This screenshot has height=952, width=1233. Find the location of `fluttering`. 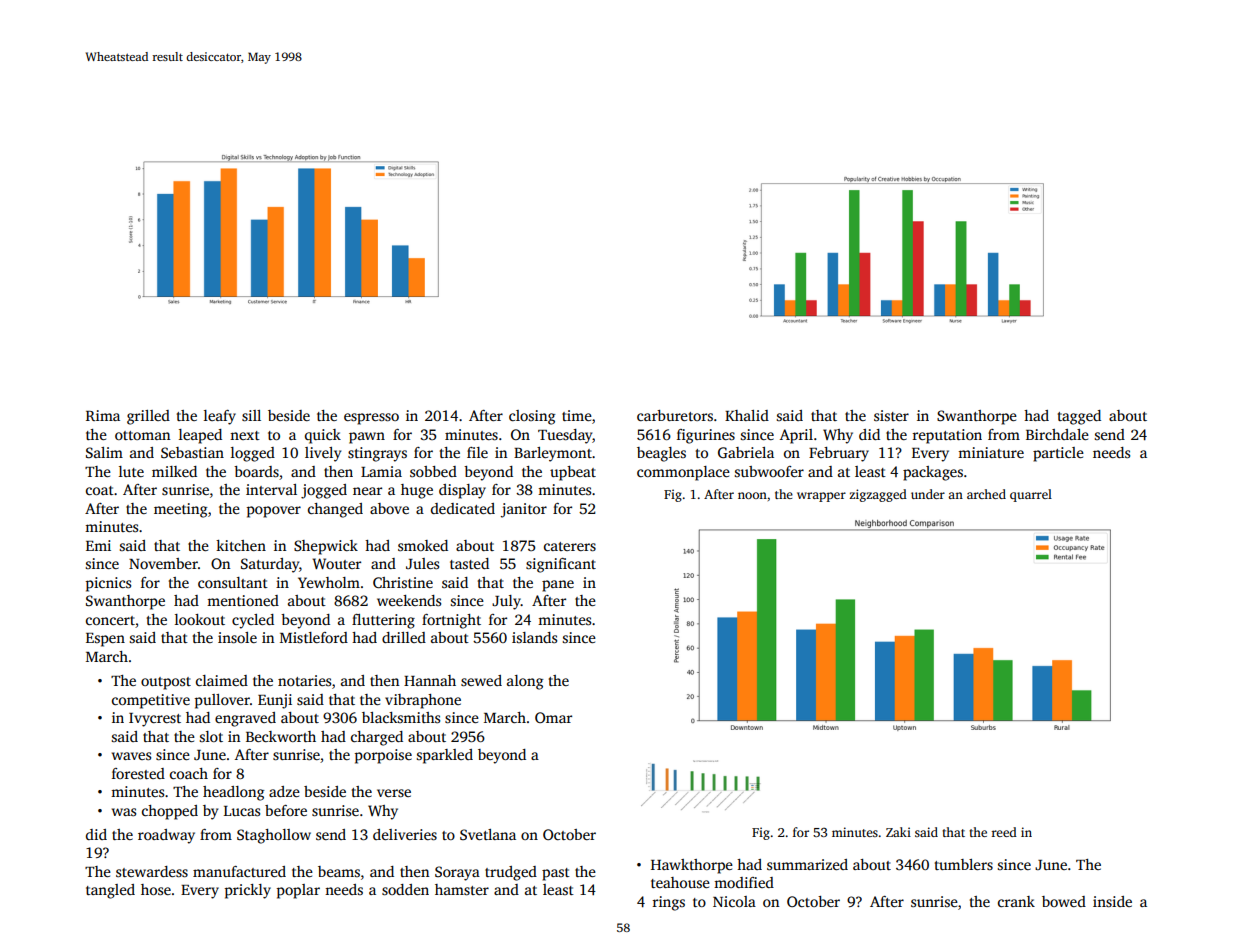

fluttering is located at coordinates (383, 621).
